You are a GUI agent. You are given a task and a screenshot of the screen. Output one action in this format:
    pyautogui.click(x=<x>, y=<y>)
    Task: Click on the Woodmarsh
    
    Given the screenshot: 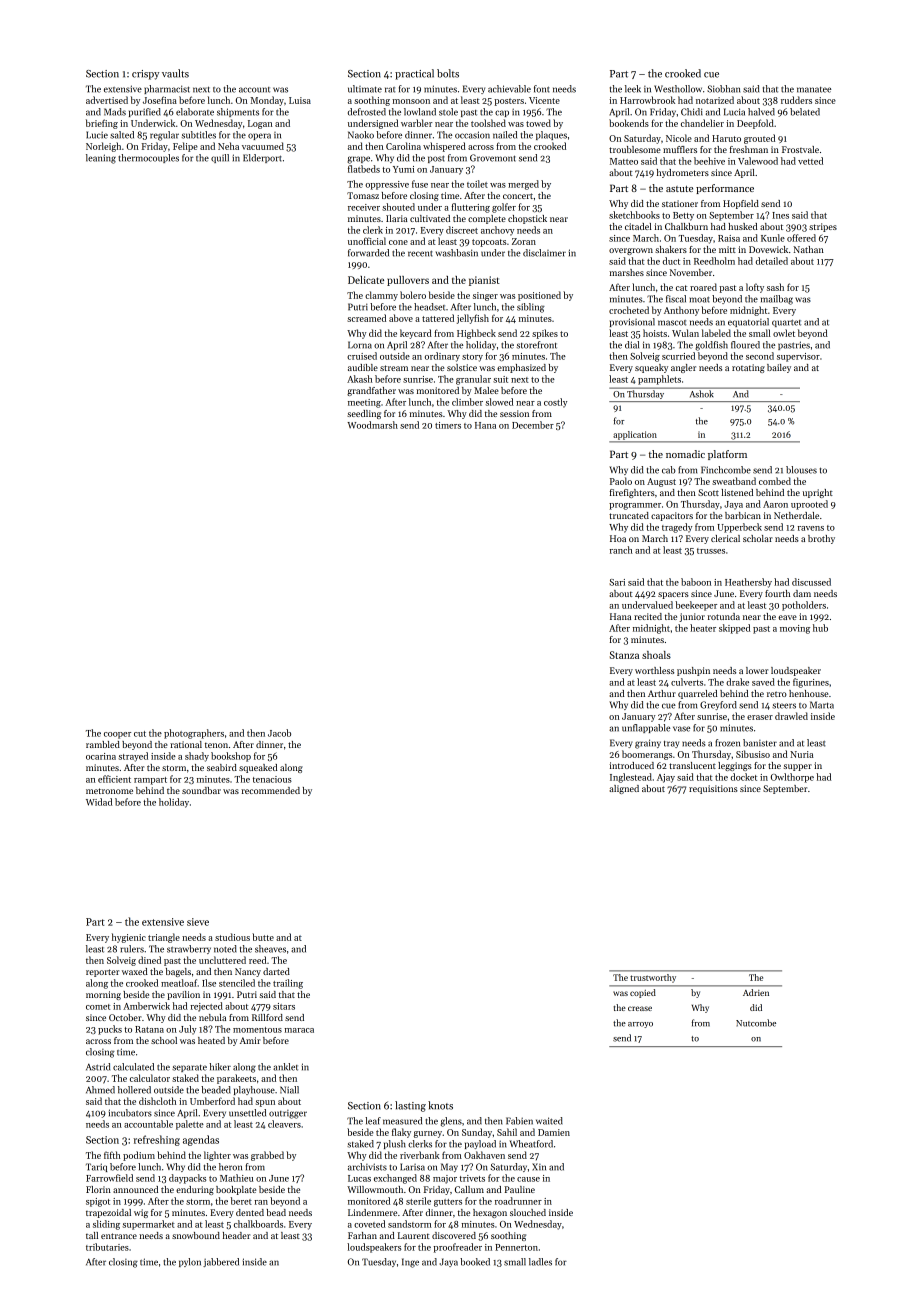 What is the action you would take?
    pyautogui.click(x=372, y=425)
